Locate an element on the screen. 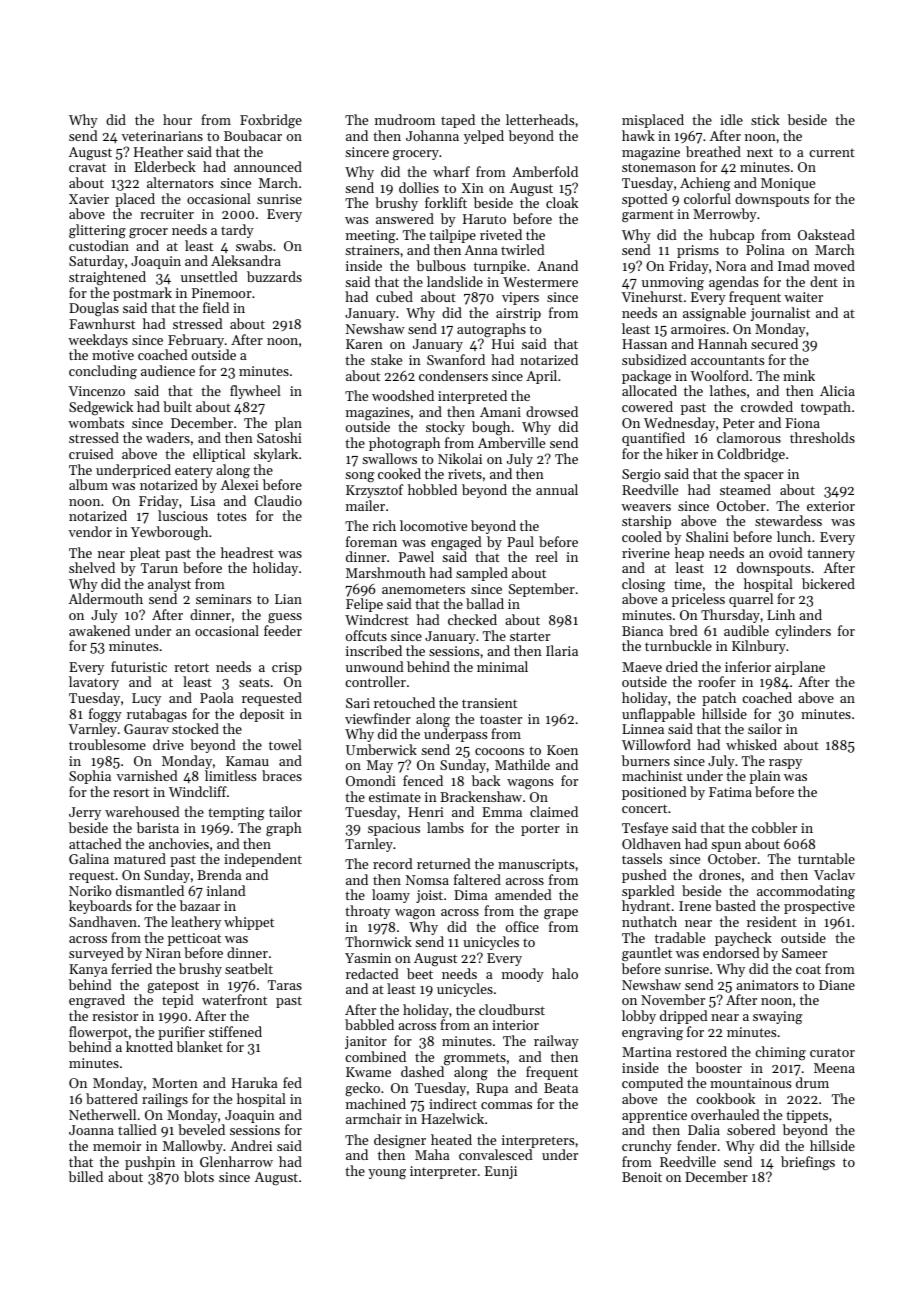 The width and height of the screenshot is (924, 1308). purifier is located at coordinates (181, 1033).
